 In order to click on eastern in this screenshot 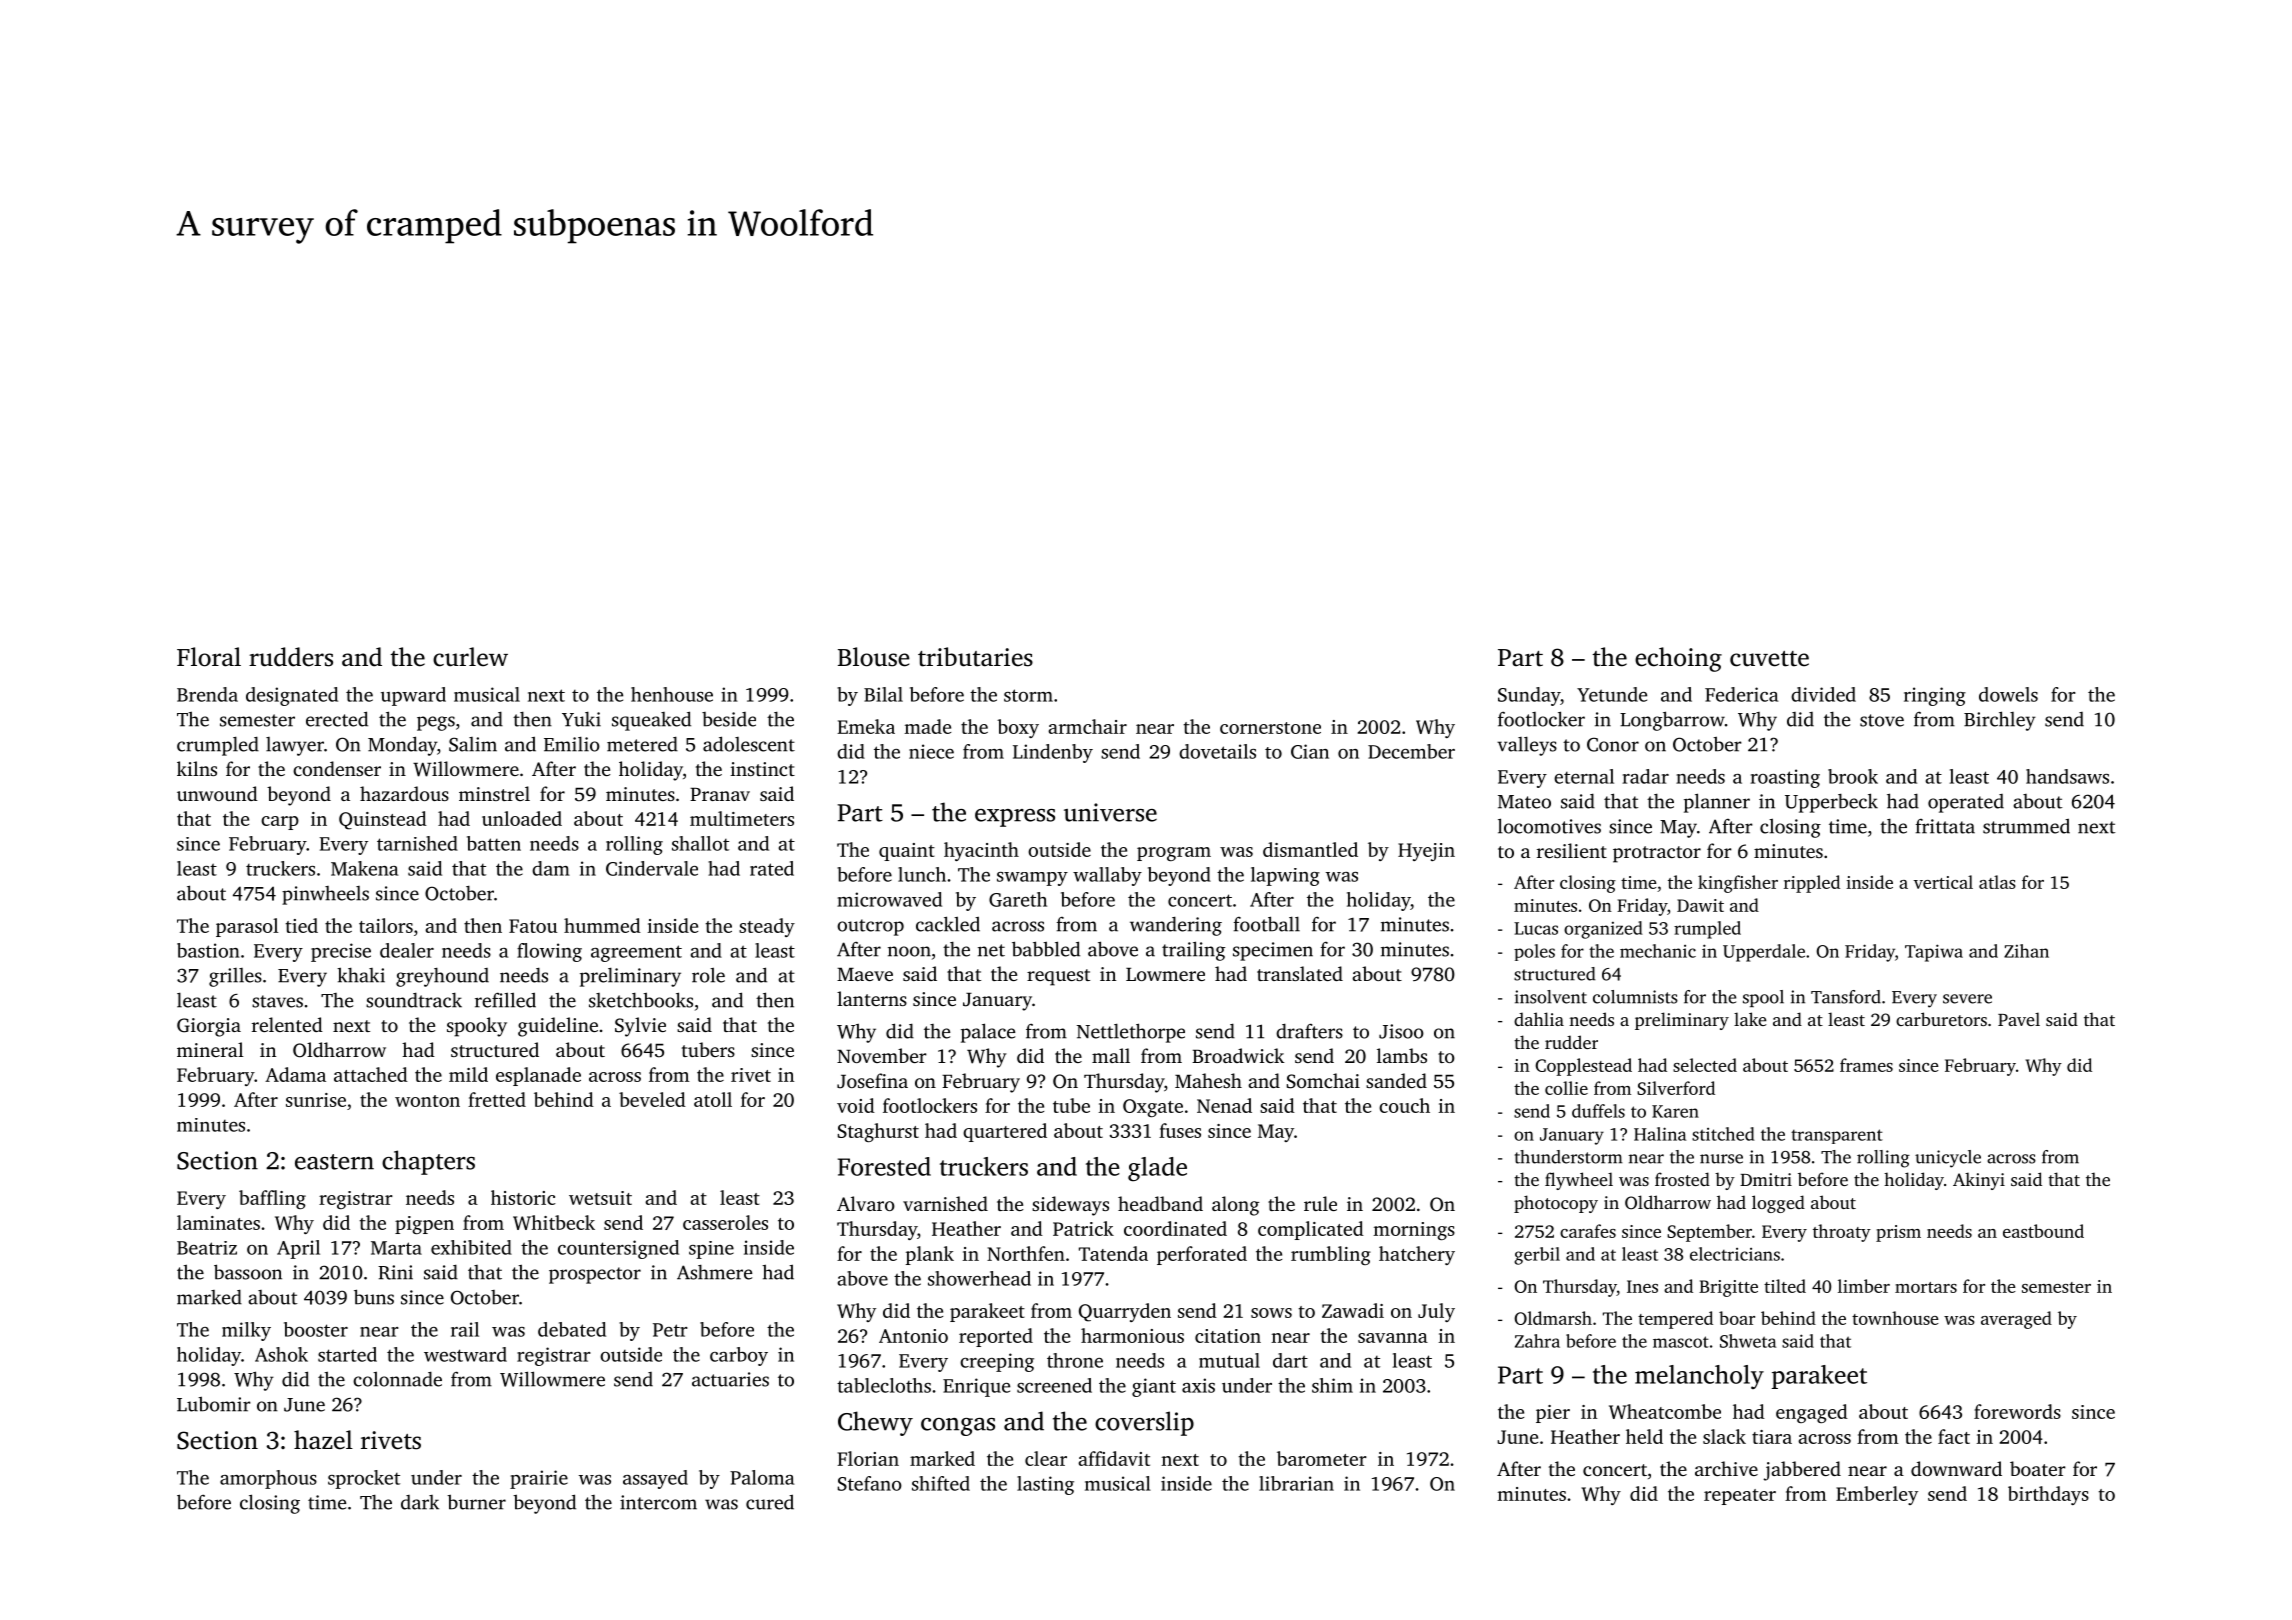, I will do `click(334, 1162)`.
